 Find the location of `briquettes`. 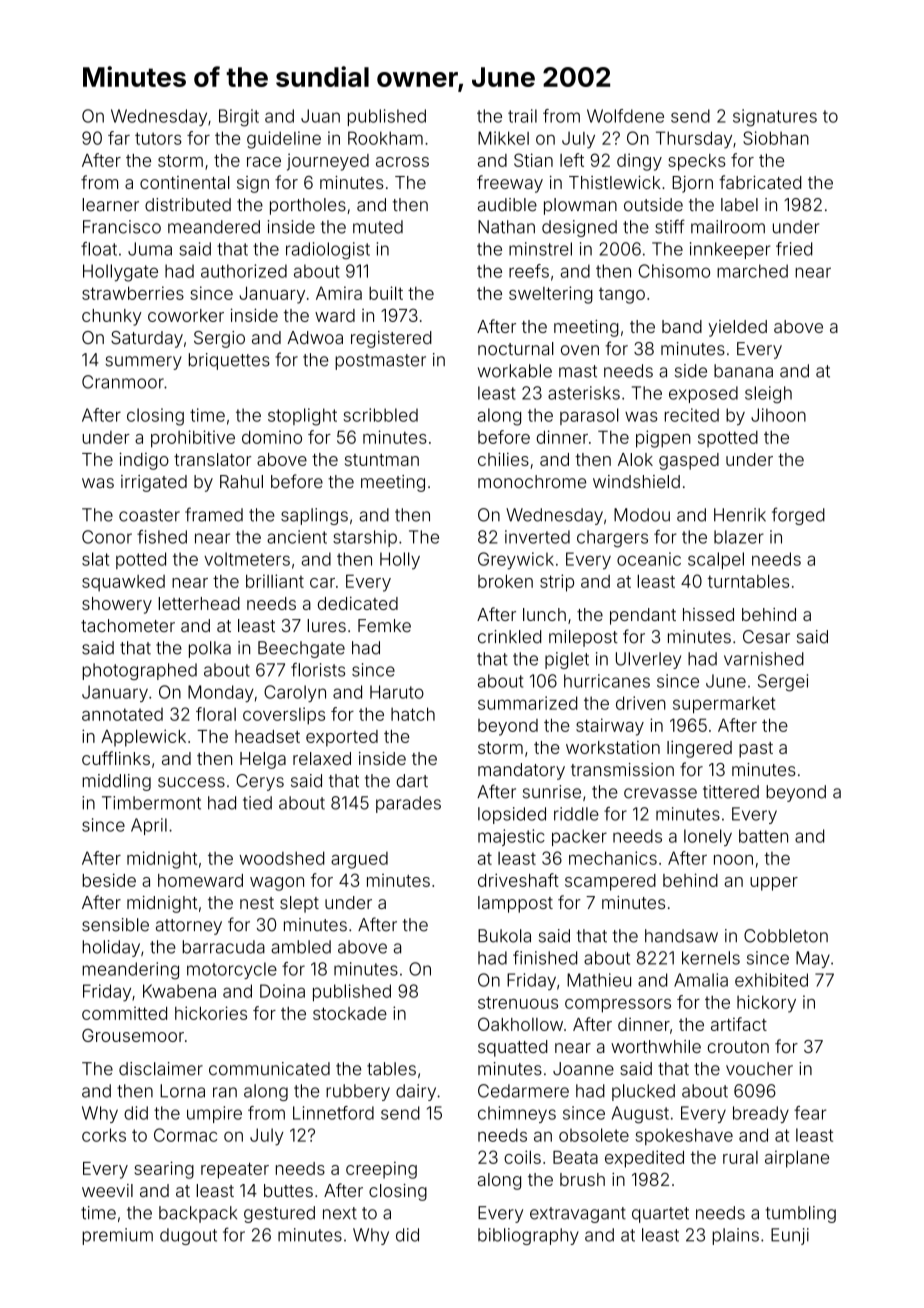

briquettes is located at coordinates (229, 361).
